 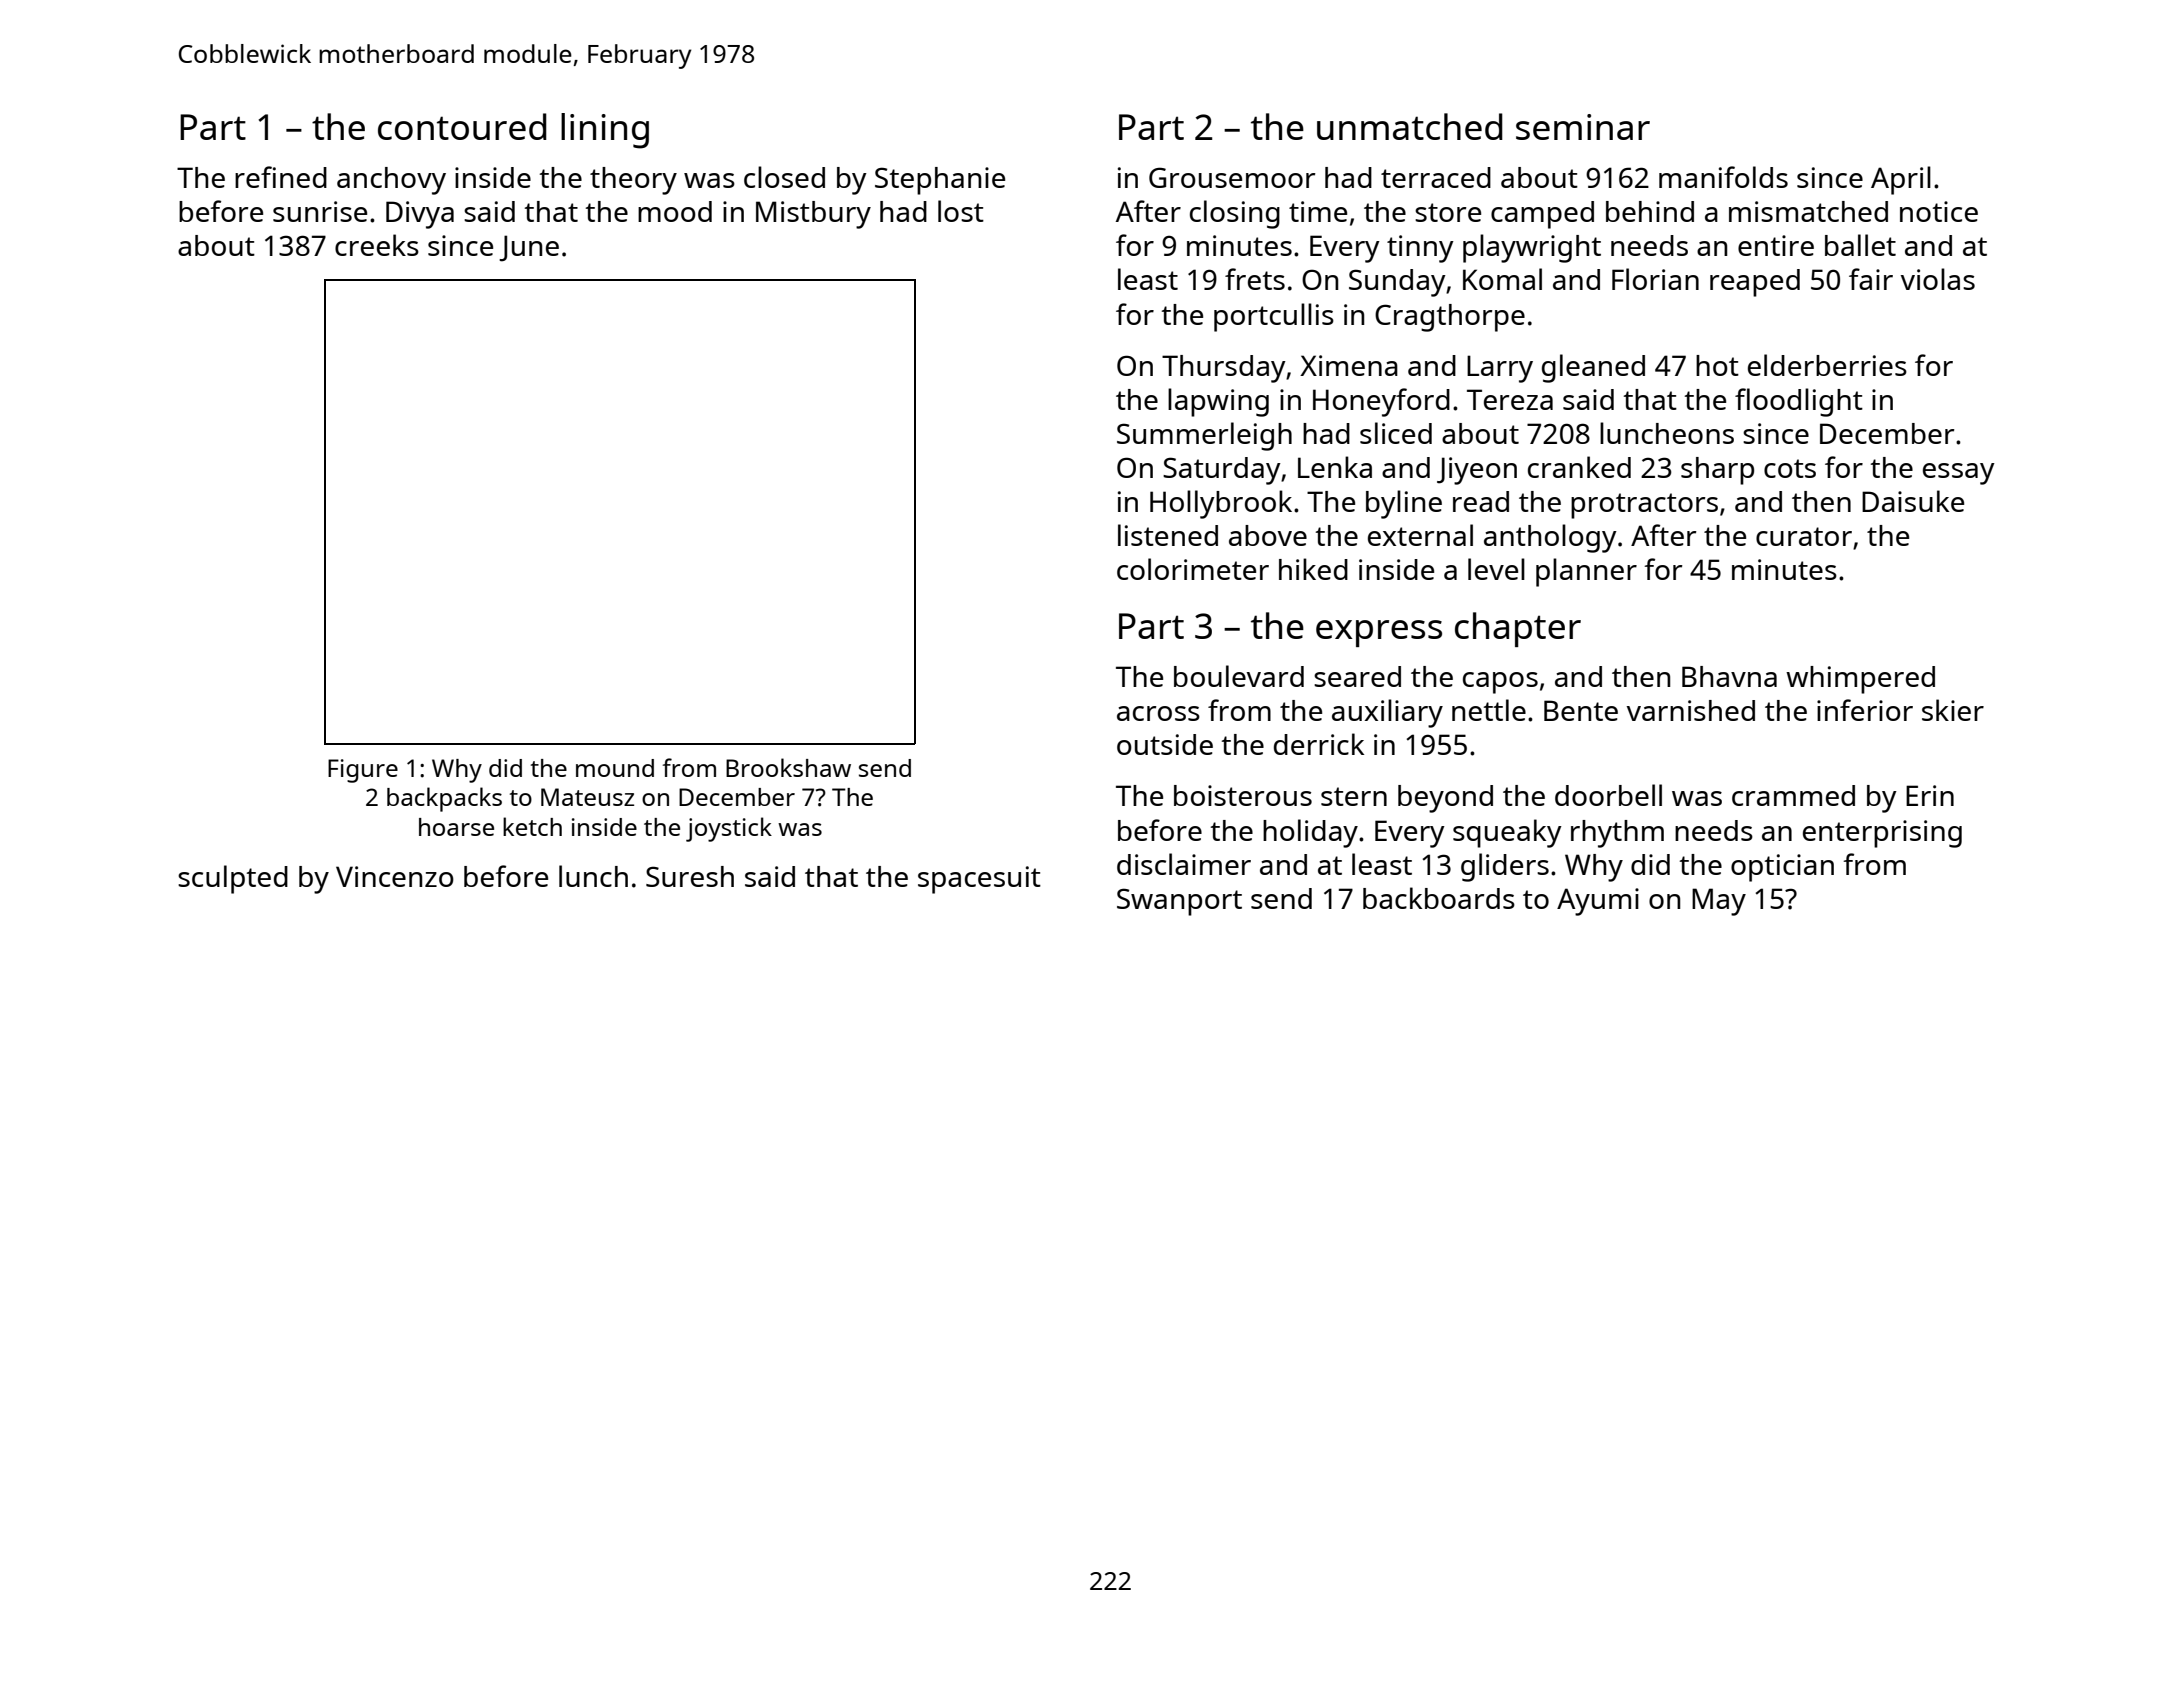 What do you see at coordinates (1804, 536) in the image?
I see `curator` at bounding box center [1804, 536].
